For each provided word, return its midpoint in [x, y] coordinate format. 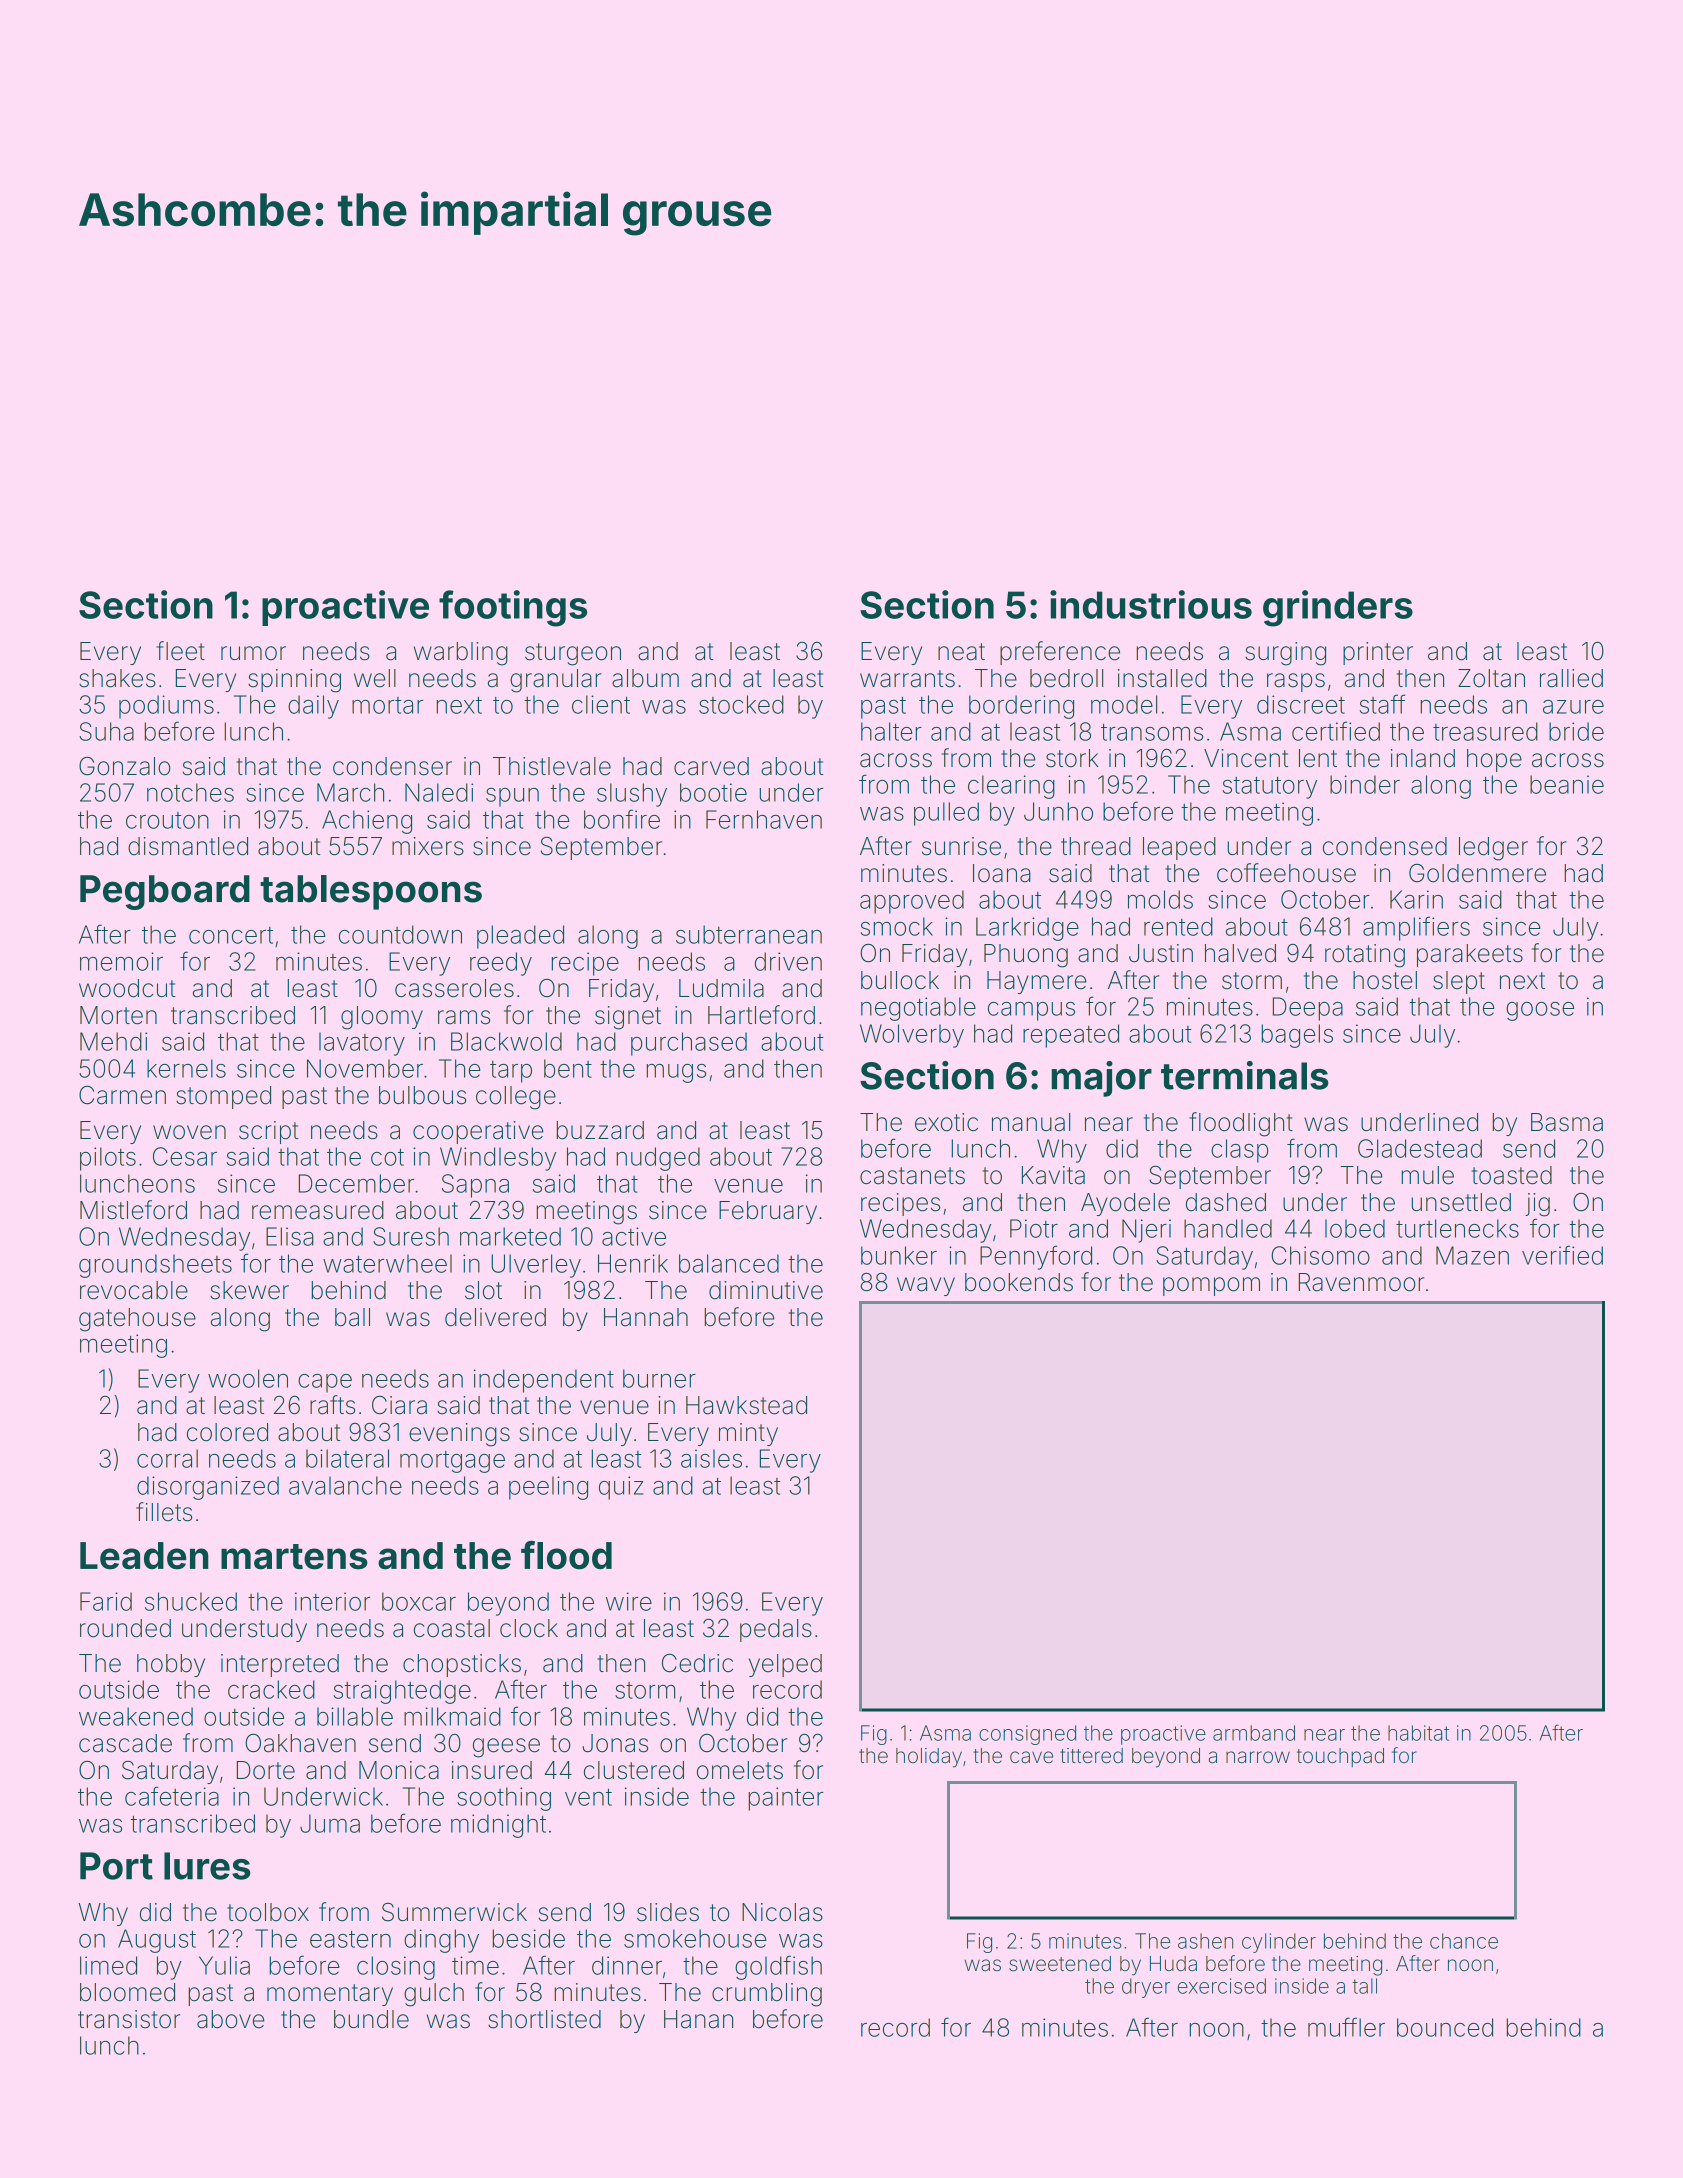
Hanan [698, 2019]
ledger [1493, 849]
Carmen [122, 1095]
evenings [459, 1435]
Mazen [1472, 1255]
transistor [129, 2019]
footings [513, 608]
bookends [1019, 1282]
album [645, 678]
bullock [900, 980]
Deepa [1308, 1009]
